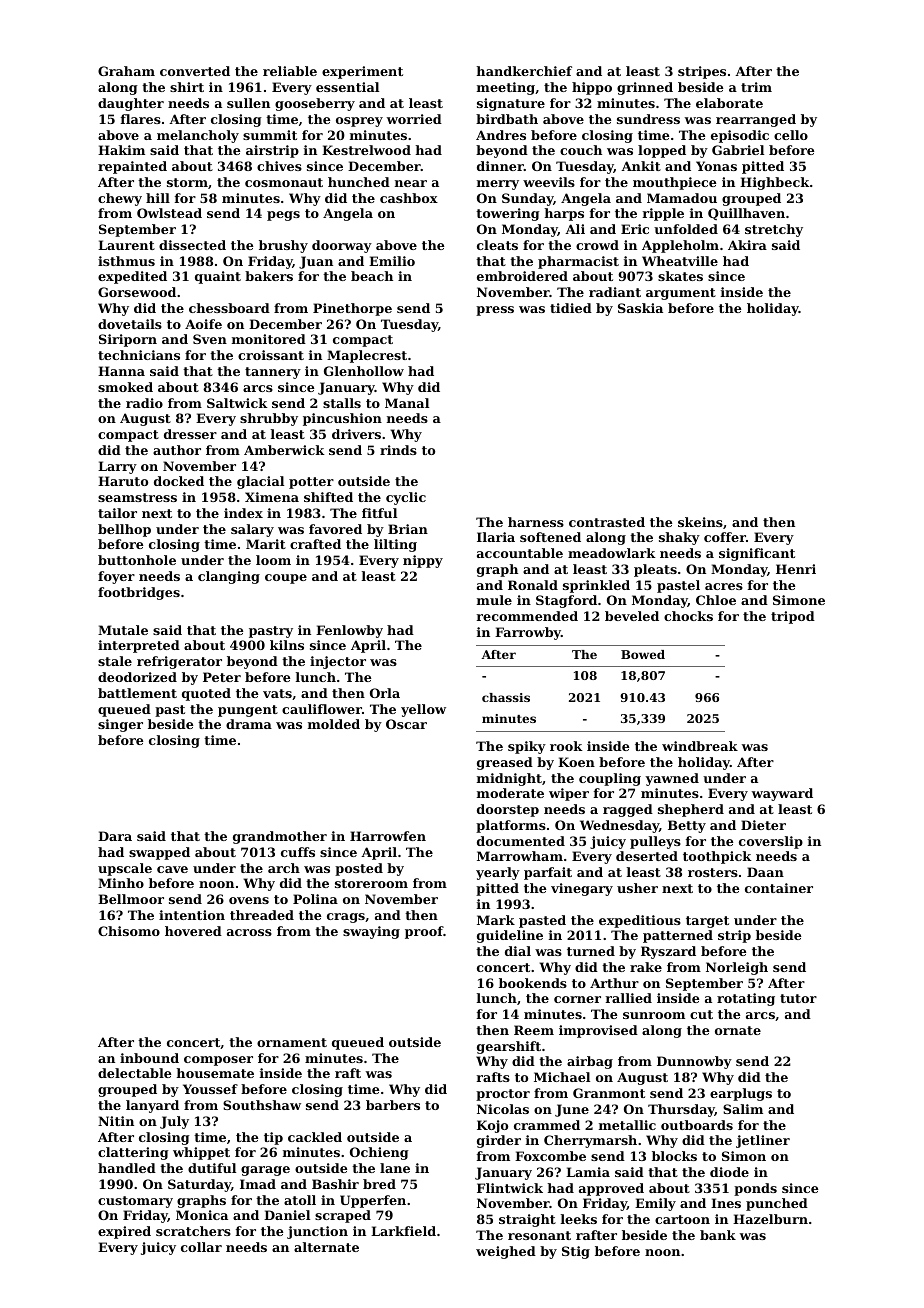  Describe the element at coordinates (292, 1042) in the screenshot. I see `ornament` at that location.
